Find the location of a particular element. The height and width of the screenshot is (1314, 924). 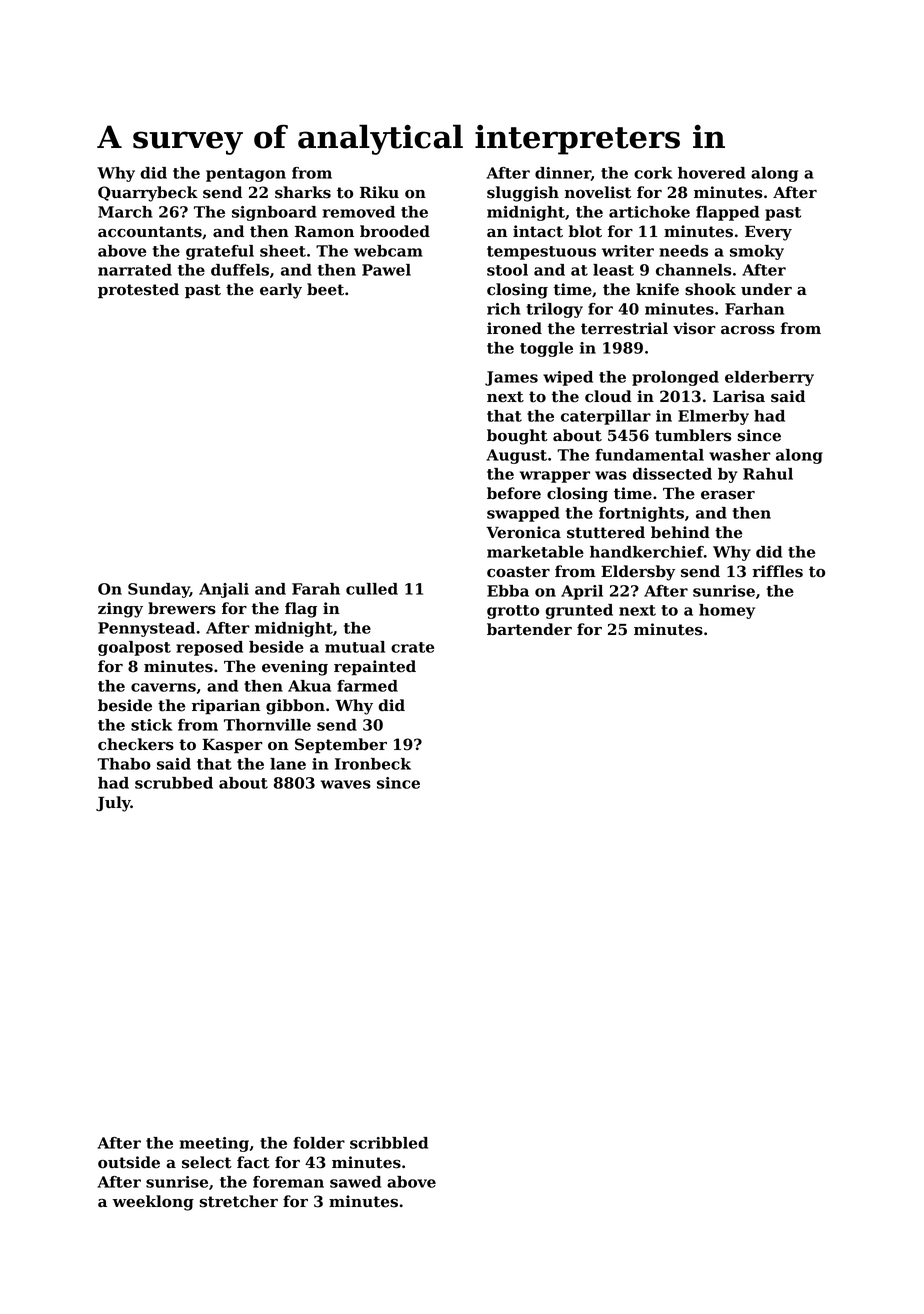

grunted is located at coordinates (579, 611).
